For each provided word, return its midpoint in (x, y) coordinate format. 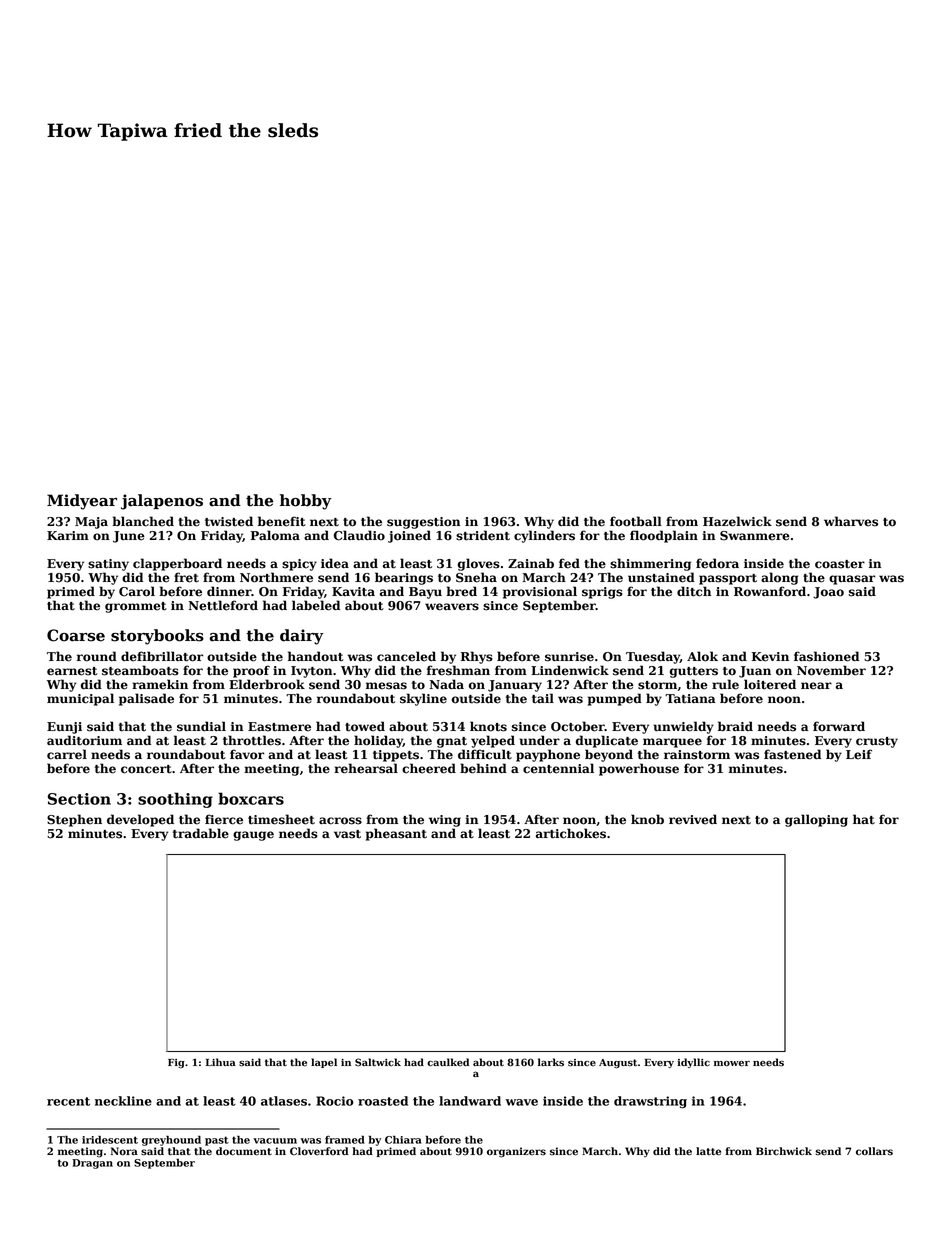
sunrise (569, 657)
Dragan (92, 1164)
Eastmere (279, 727)
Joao (828, 593)
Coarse (76, 635)
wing (445, 821)
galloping (816, 820)
